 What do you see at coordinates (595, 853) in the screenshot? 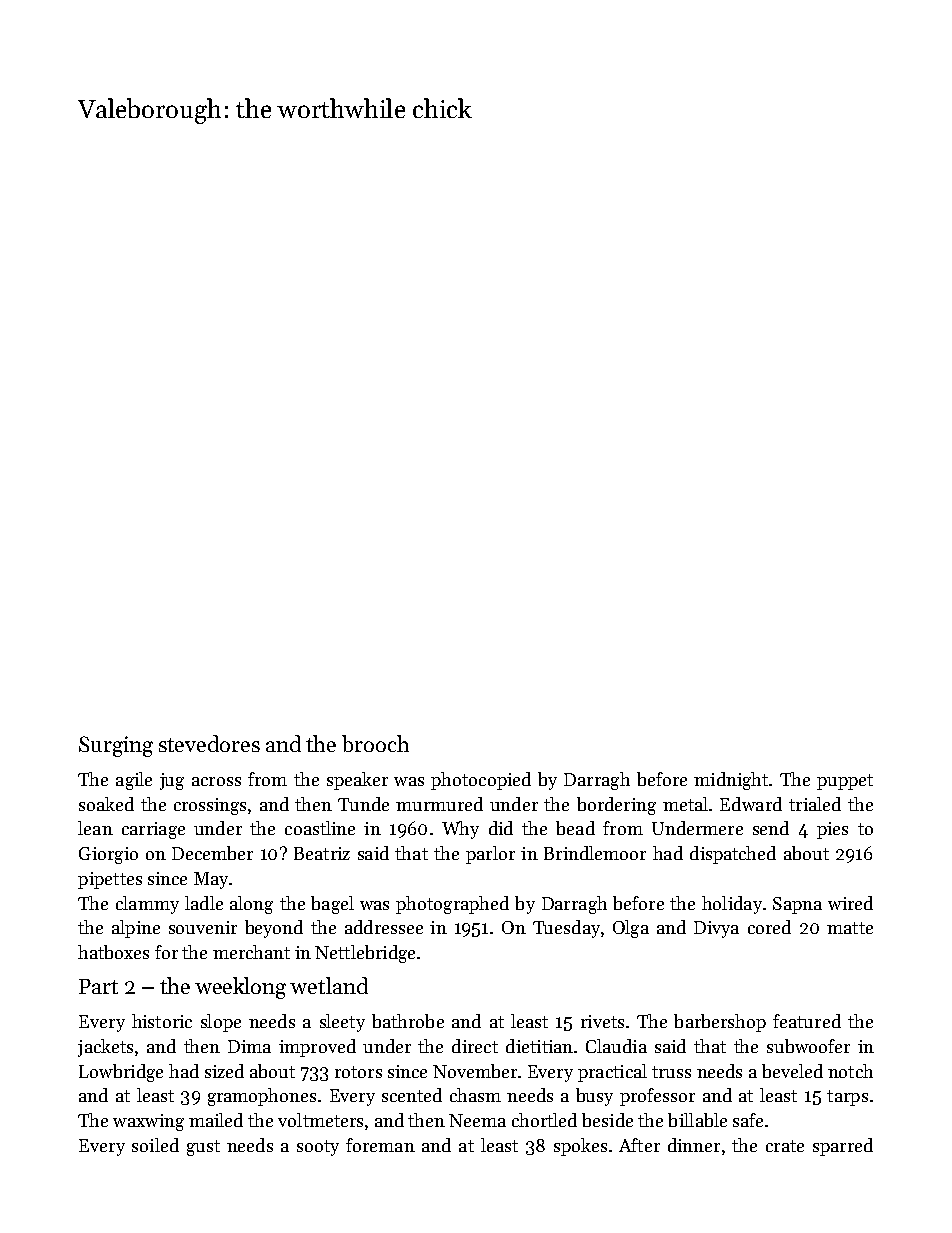
I see `Brindlemoor` at bounding box center [595, 853].
